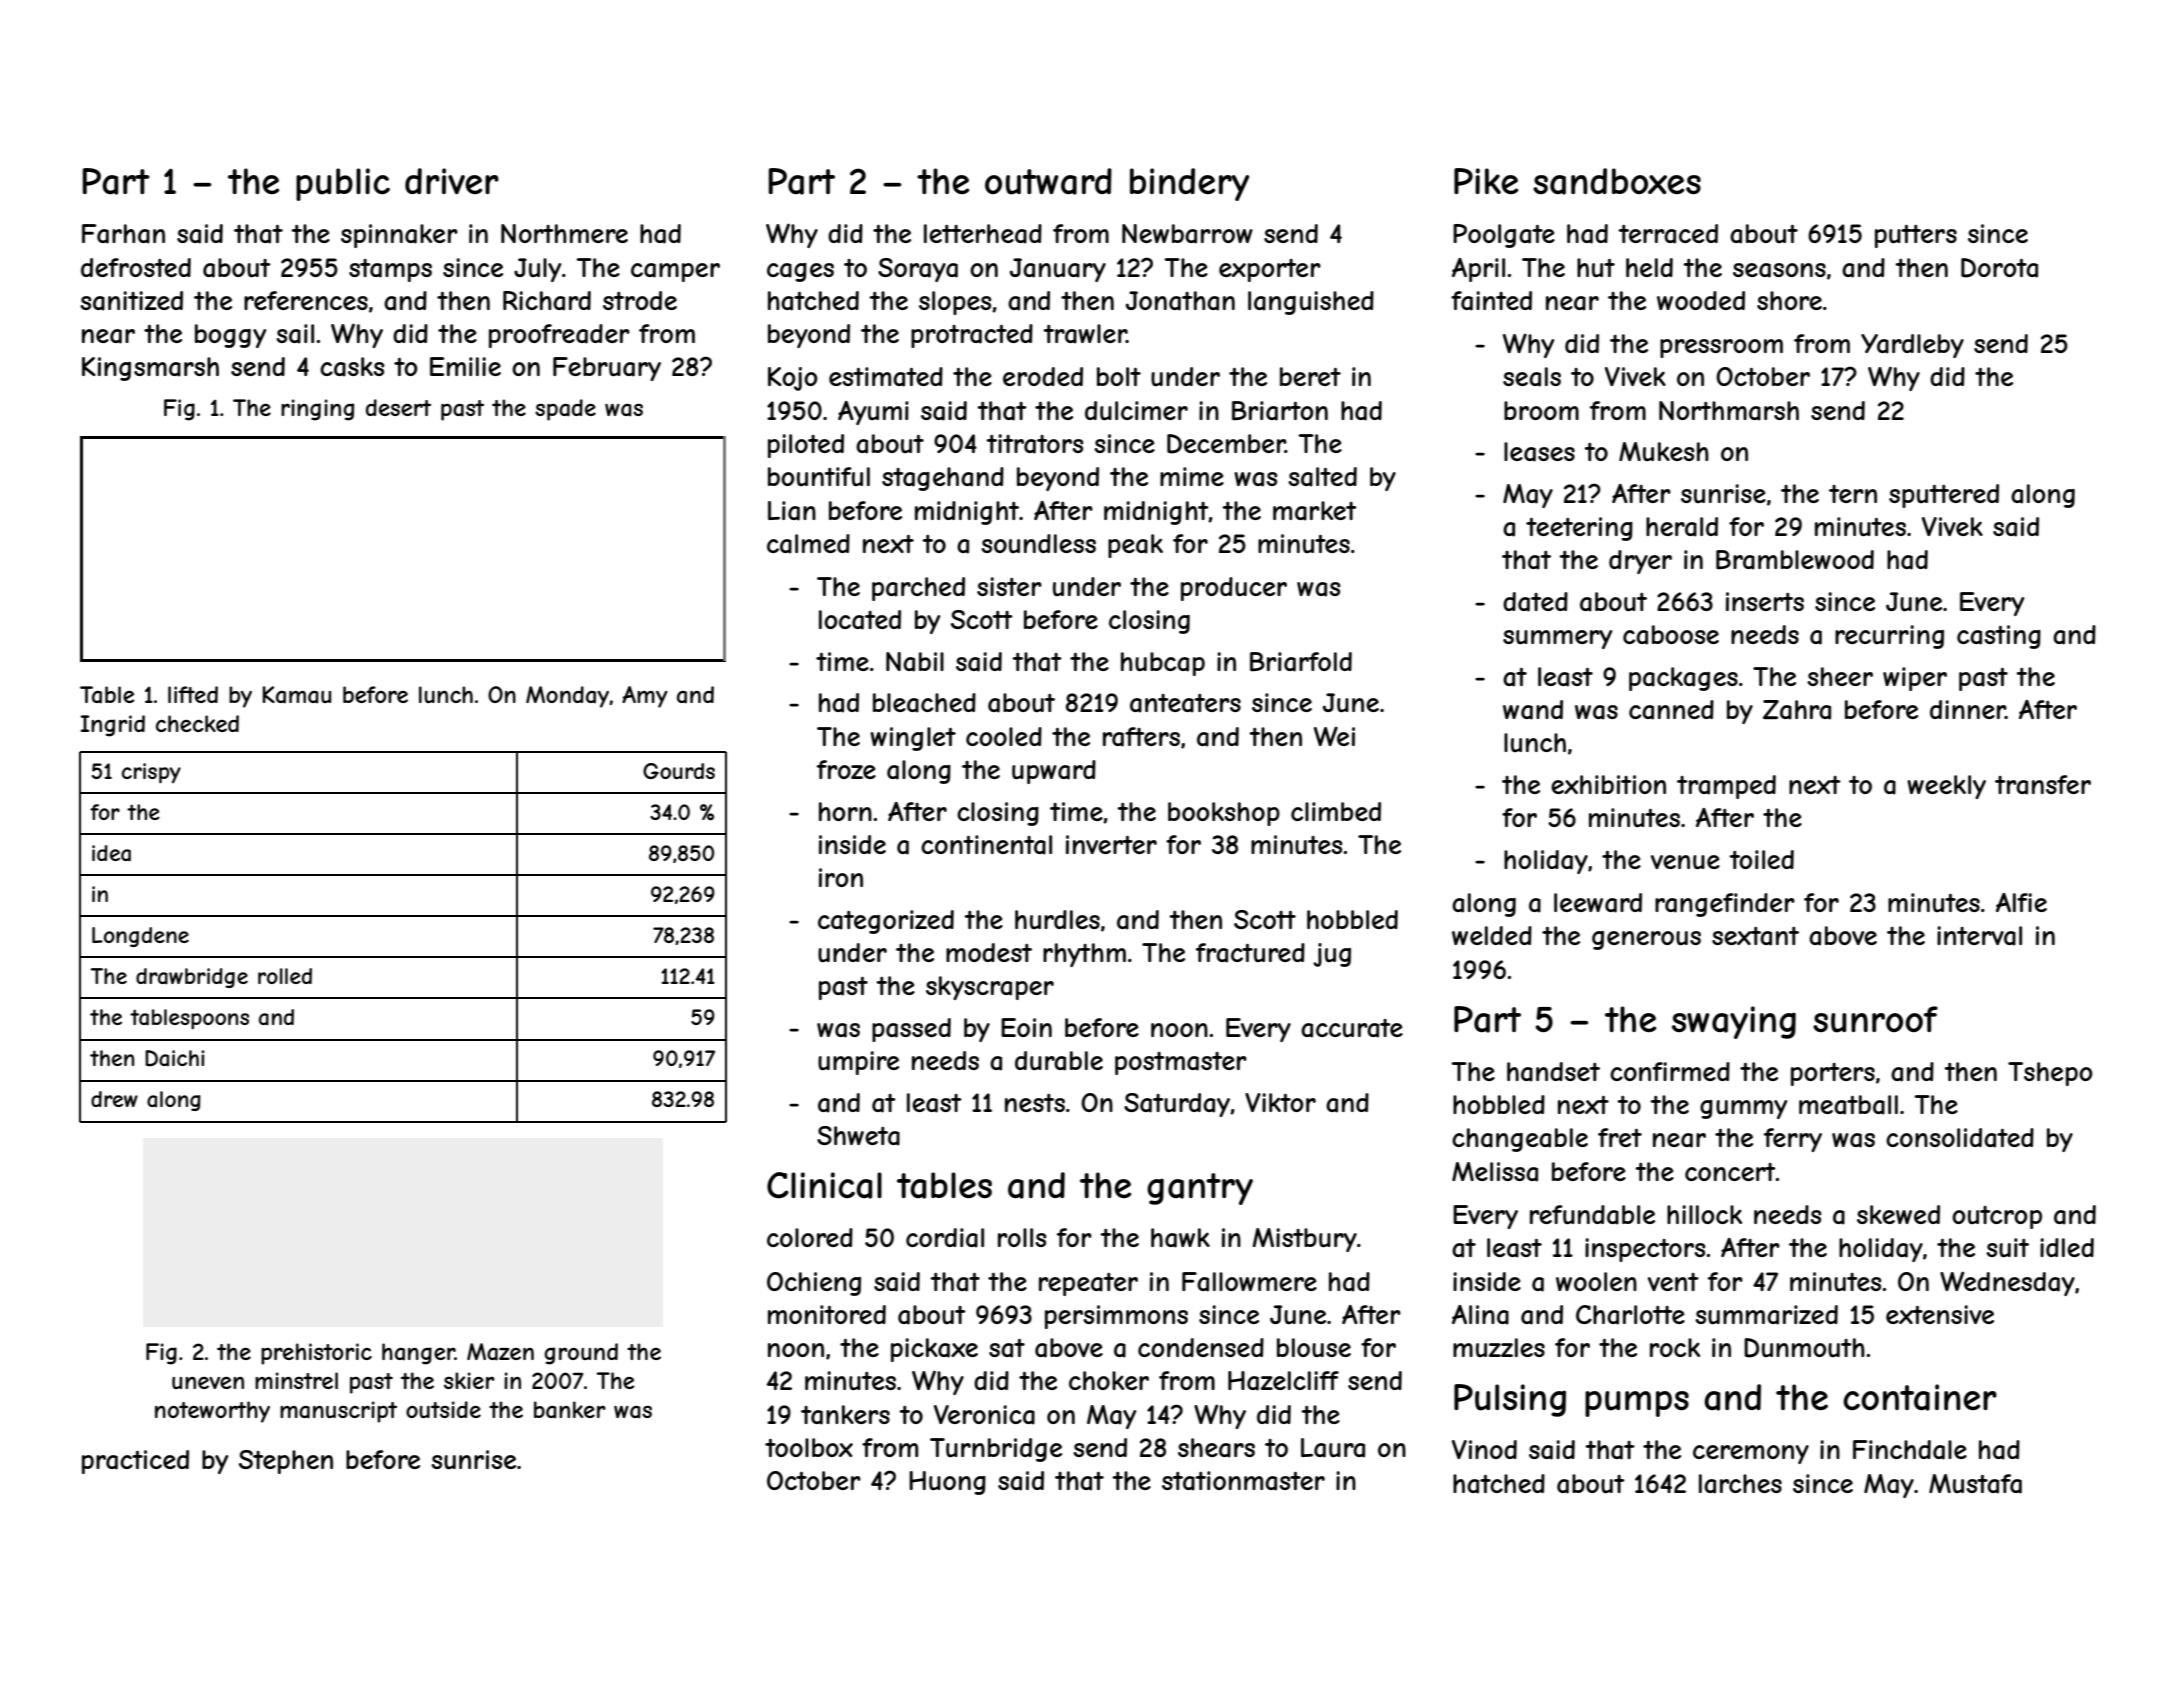 Image resolution: width=2178 pixels, height=1683 pixels. What do you see at coordinates (114, 1099) in the screenshot?
I see `drew` at bounding box center [114, 1099].
